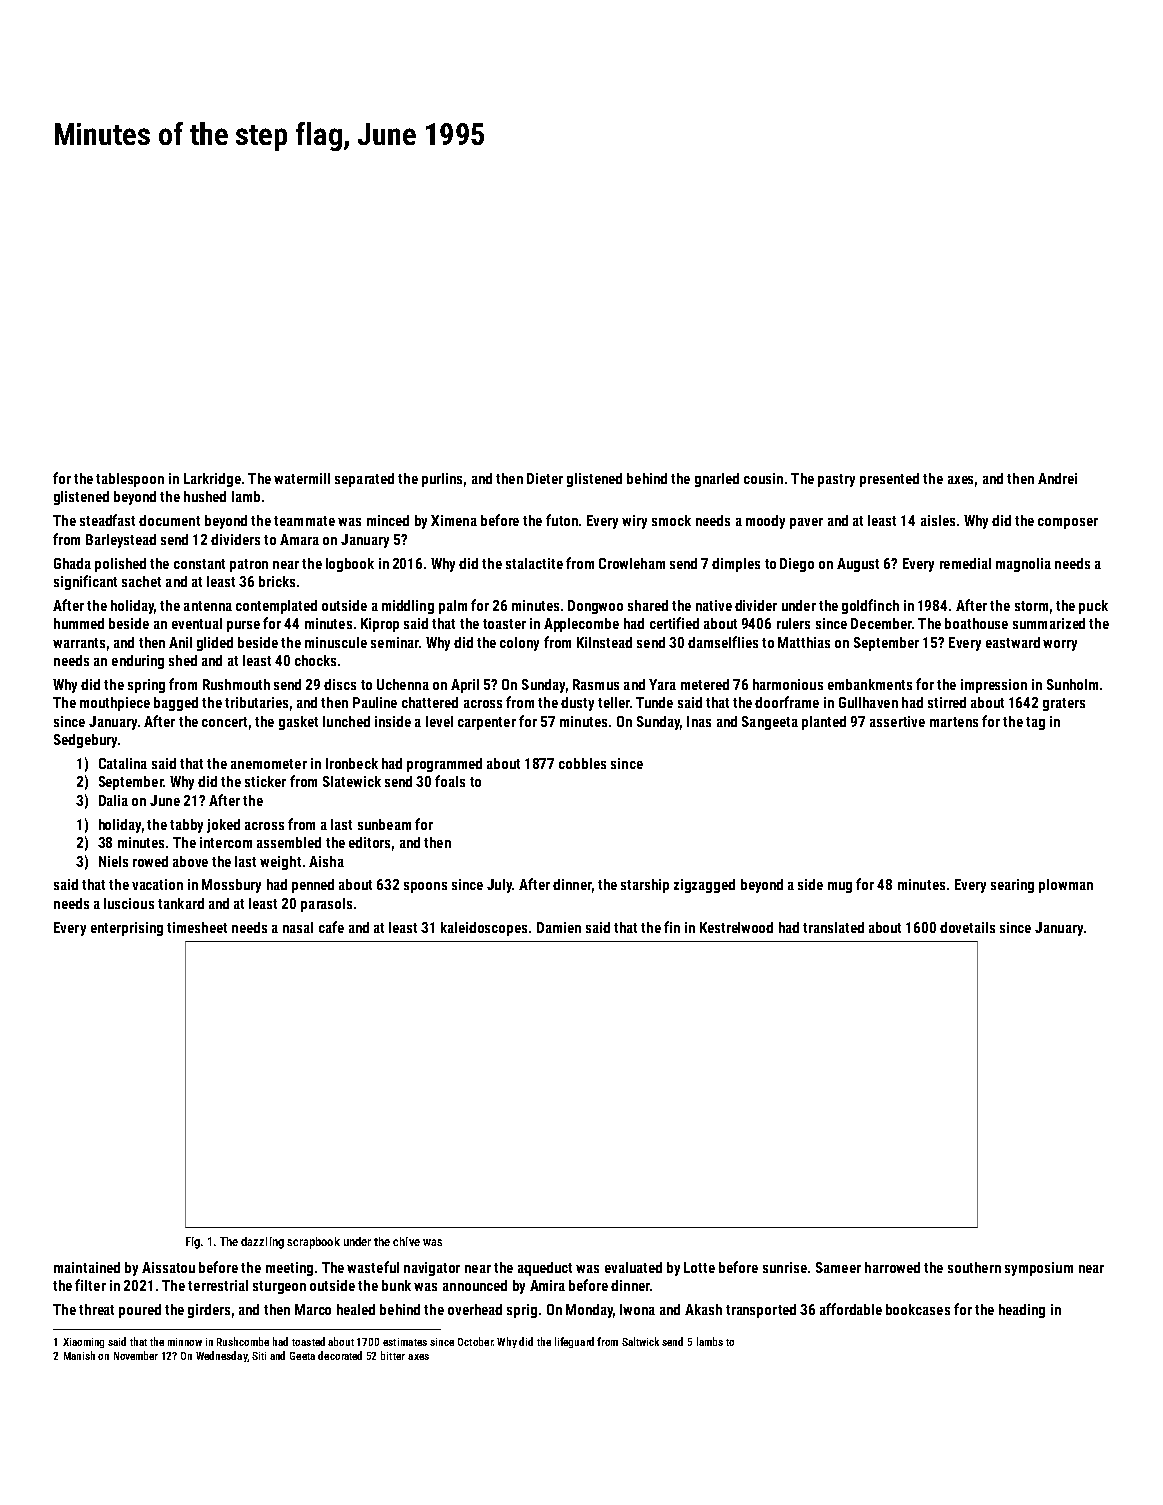 This screenshot has width=1163, height=1505. Describe the element at coordinates (313, 1243) in the screenshot. I see `scrapbook` at that location.
